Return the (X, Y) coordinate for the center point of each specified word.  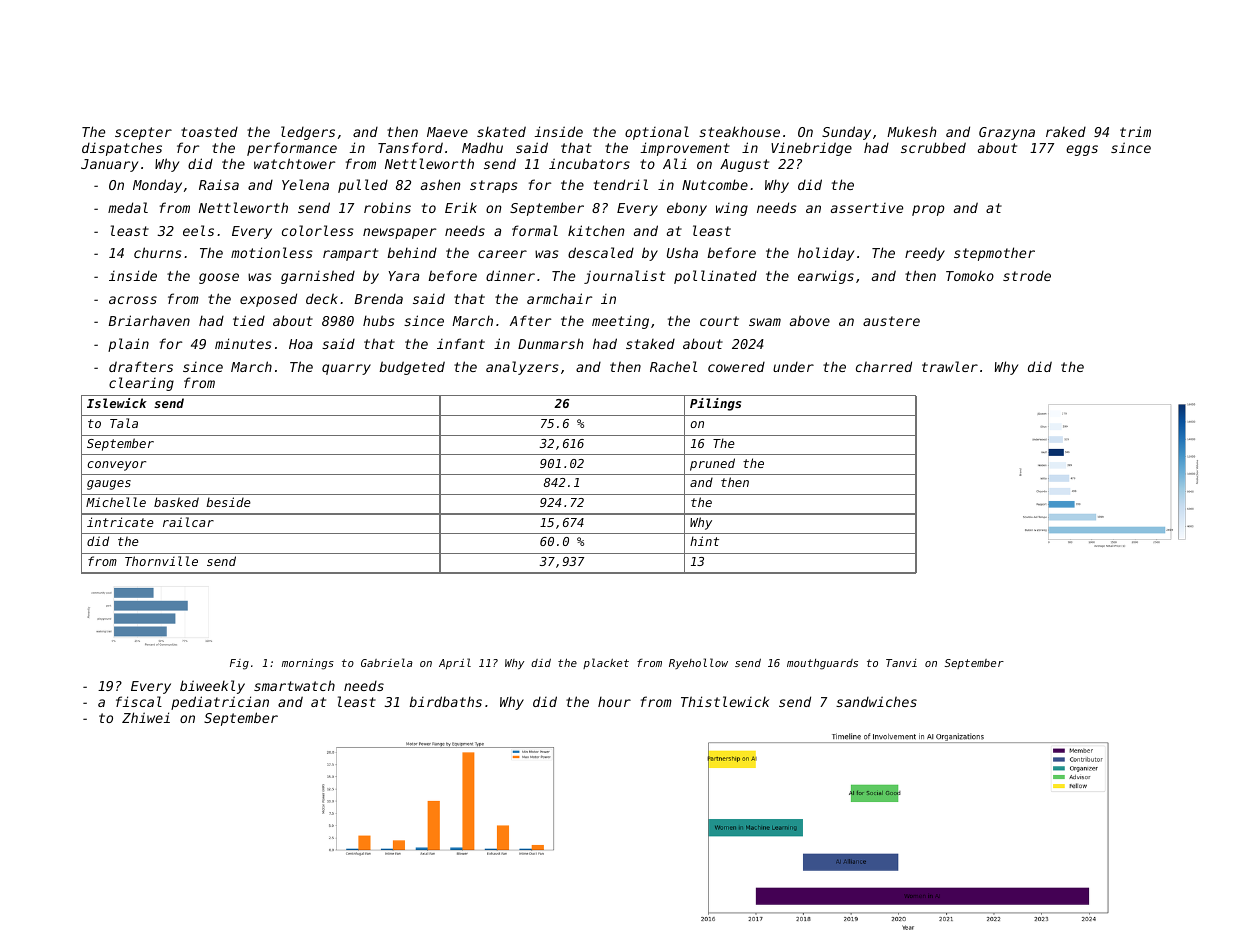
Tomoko (970, 276)
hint (704, 541)
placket (606, 663)
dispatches (122, 149)
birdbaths (445, 701)
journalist (624, 277)
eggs (1082, 150)
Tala (124, 423)
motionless (272, 252)
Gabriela (387, 662)
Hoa (301, 344)
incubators (589, 163)
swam (765, 322)
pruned (712, 464)
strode (1027, 276)
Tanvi (901, 663)
